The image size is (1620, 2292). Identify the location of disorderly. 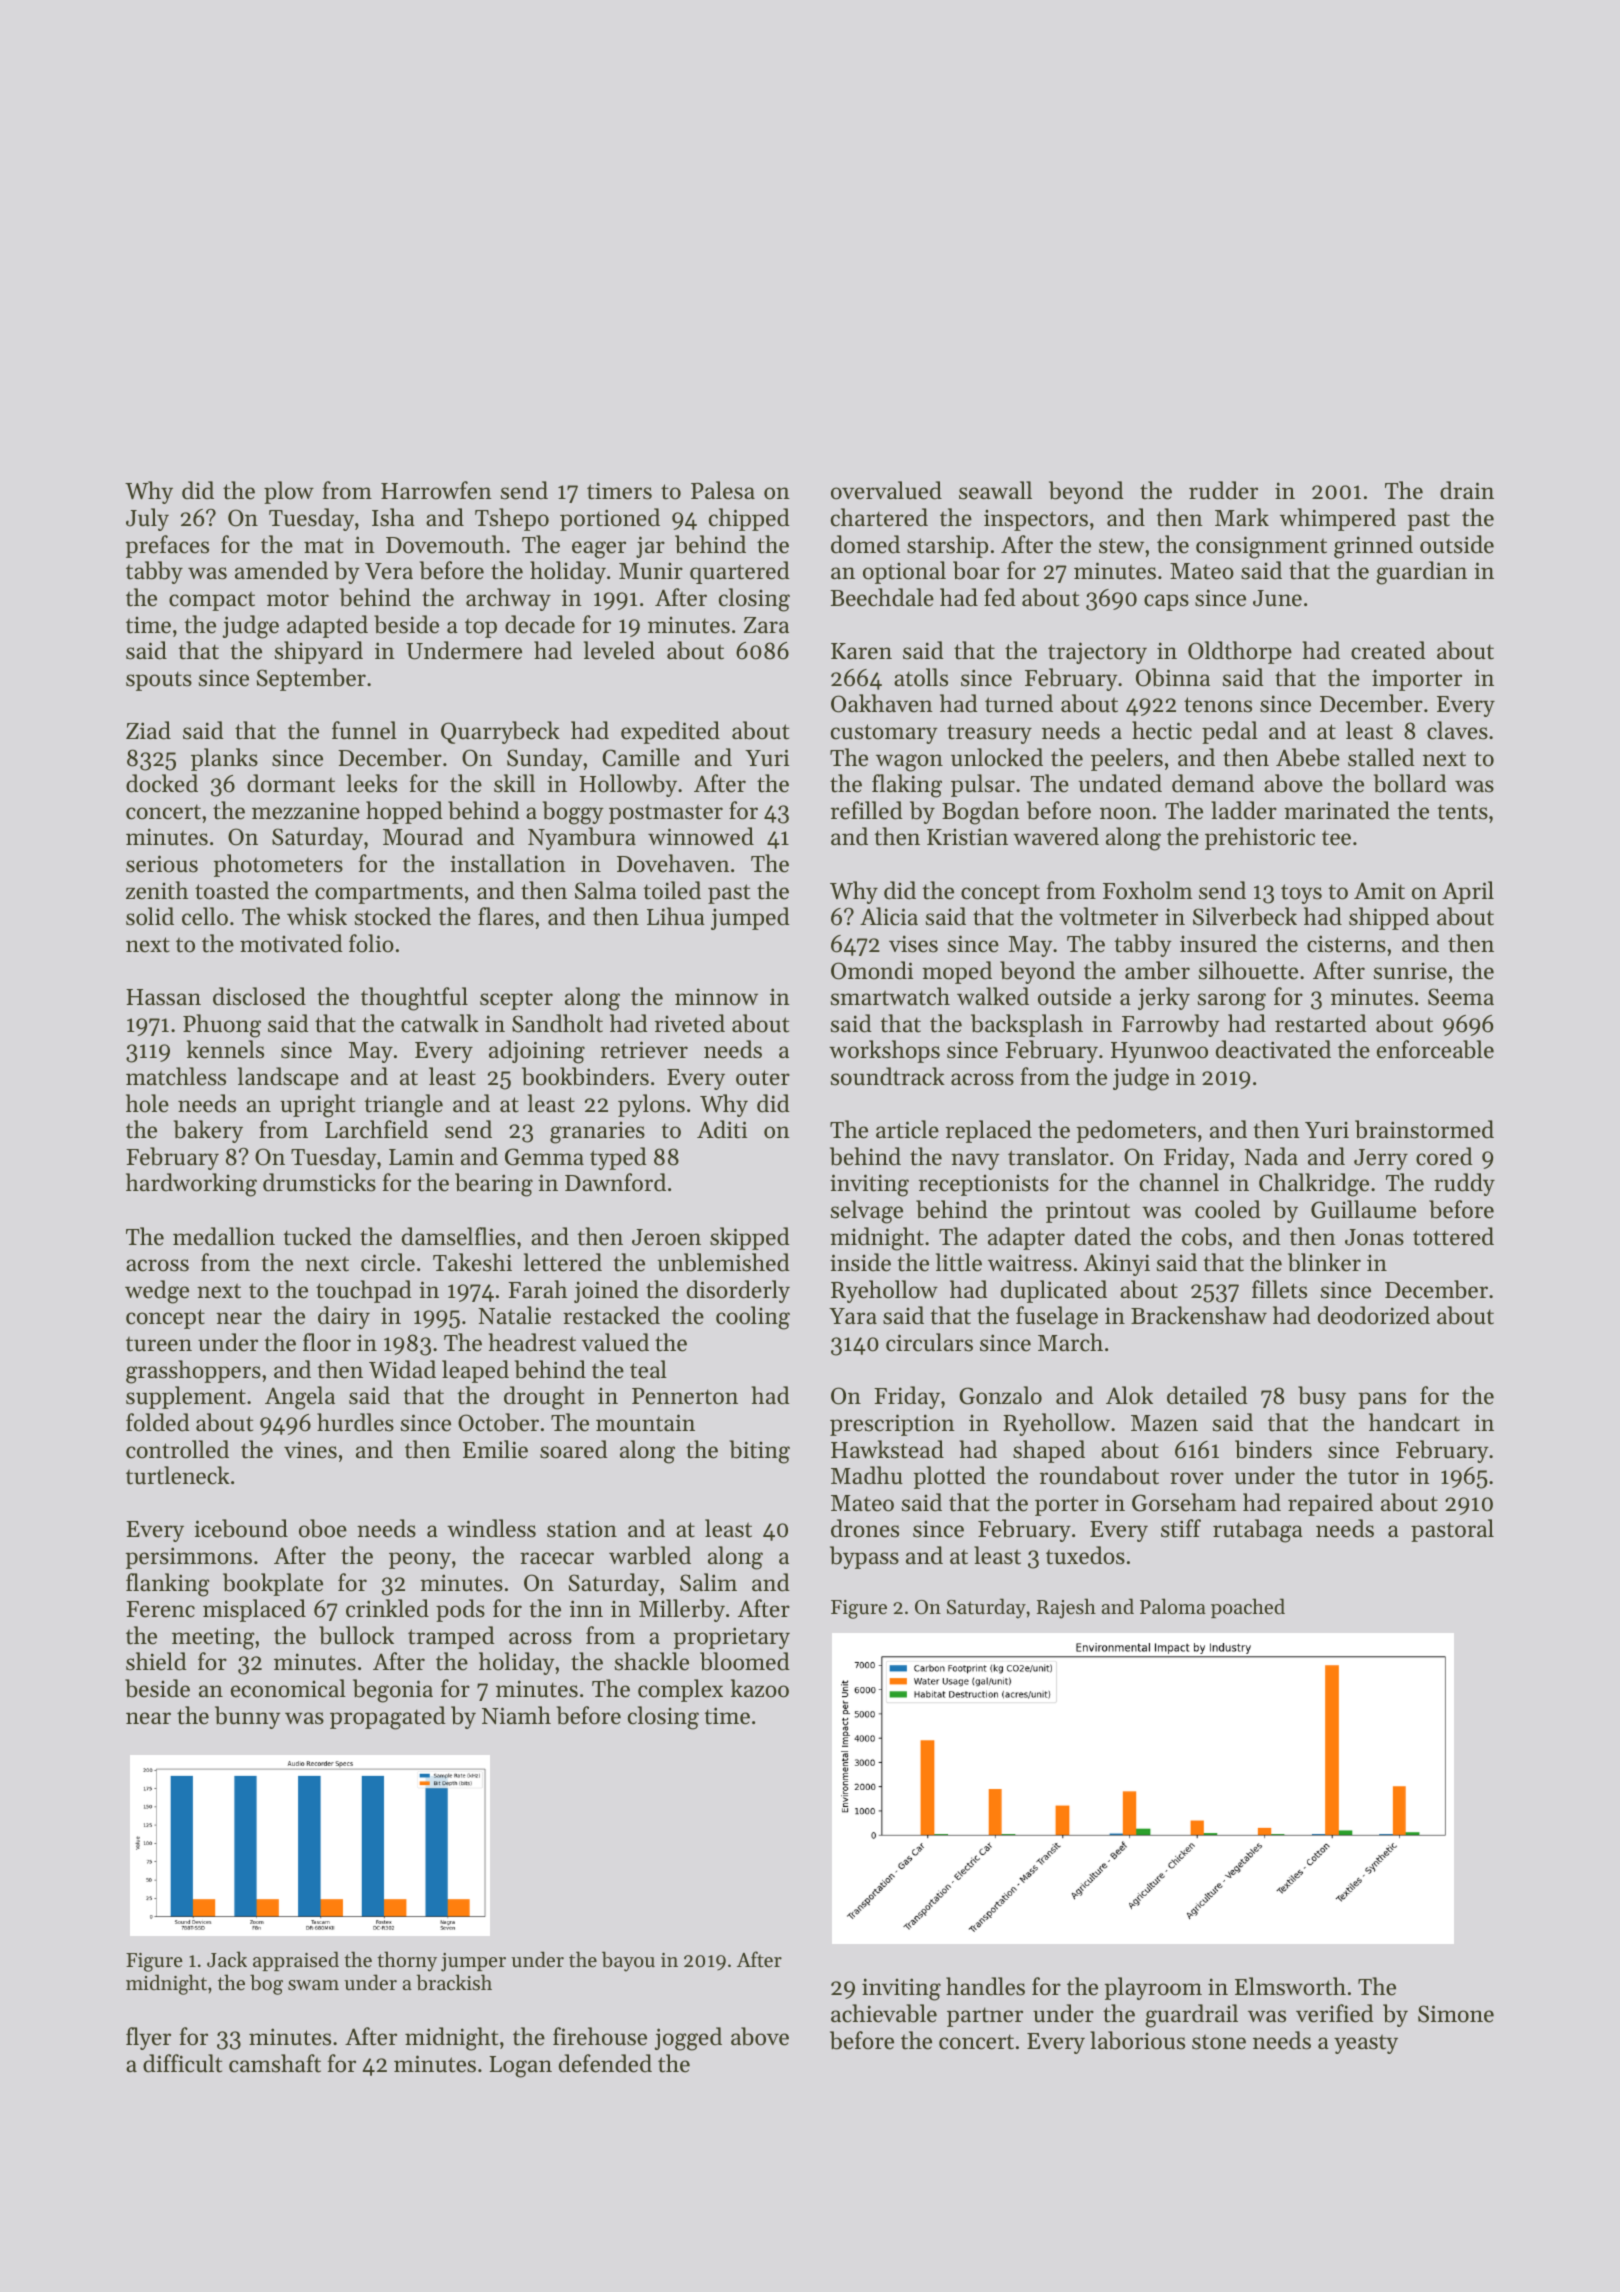
(738, 1291).
